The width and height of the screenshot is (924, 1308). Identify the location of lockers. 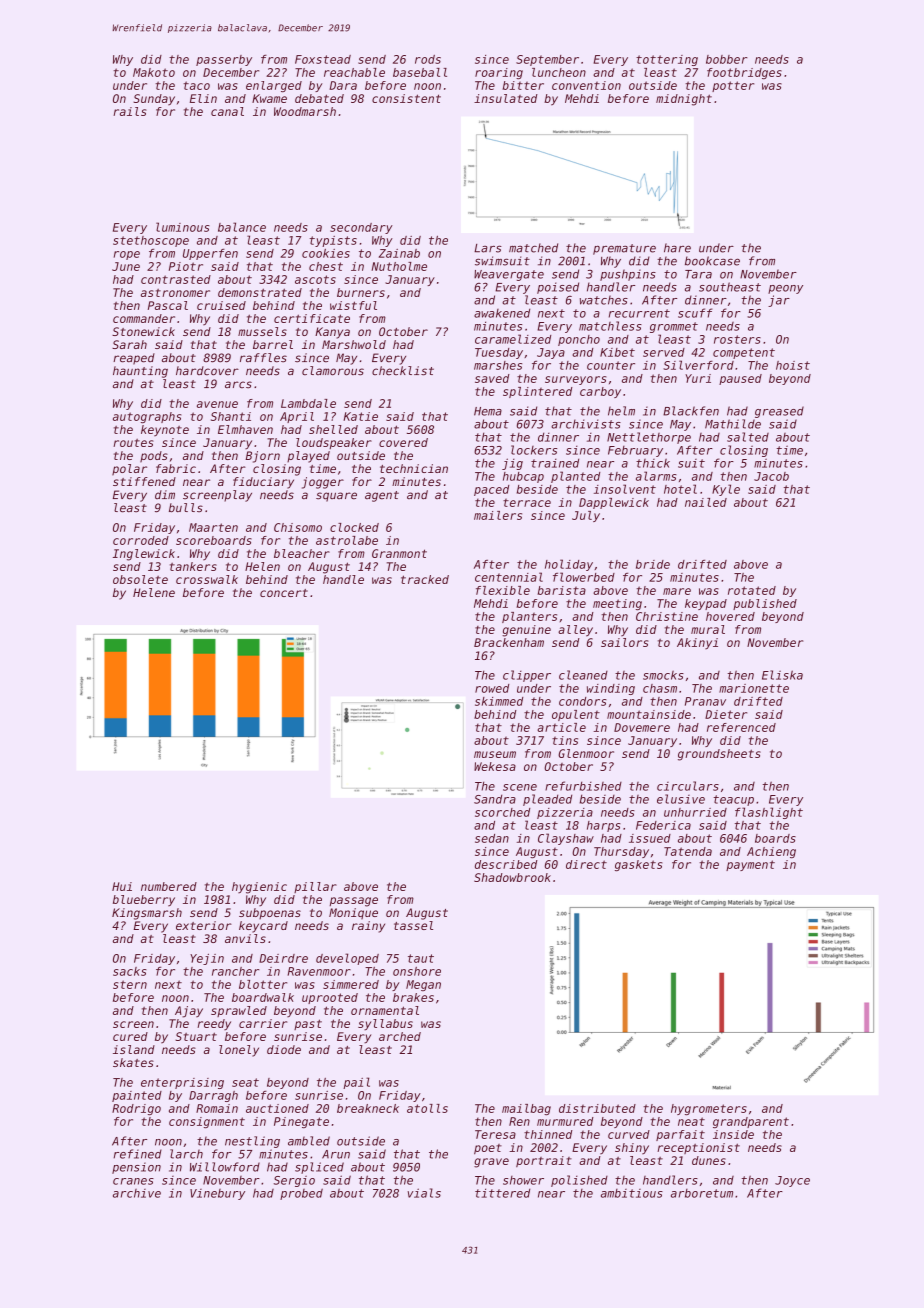
(534, 450).
